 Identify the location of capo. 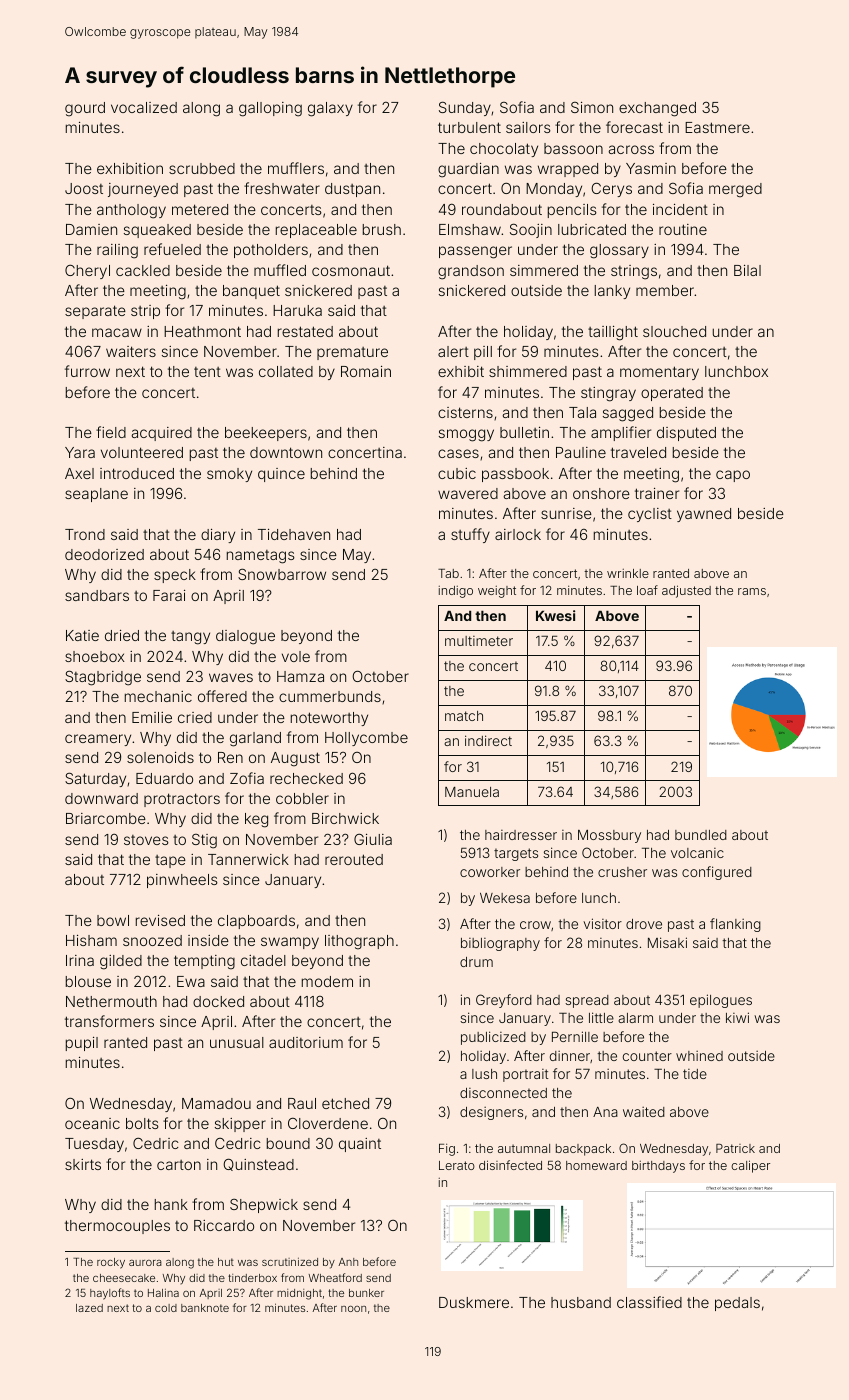
(733, 476).
